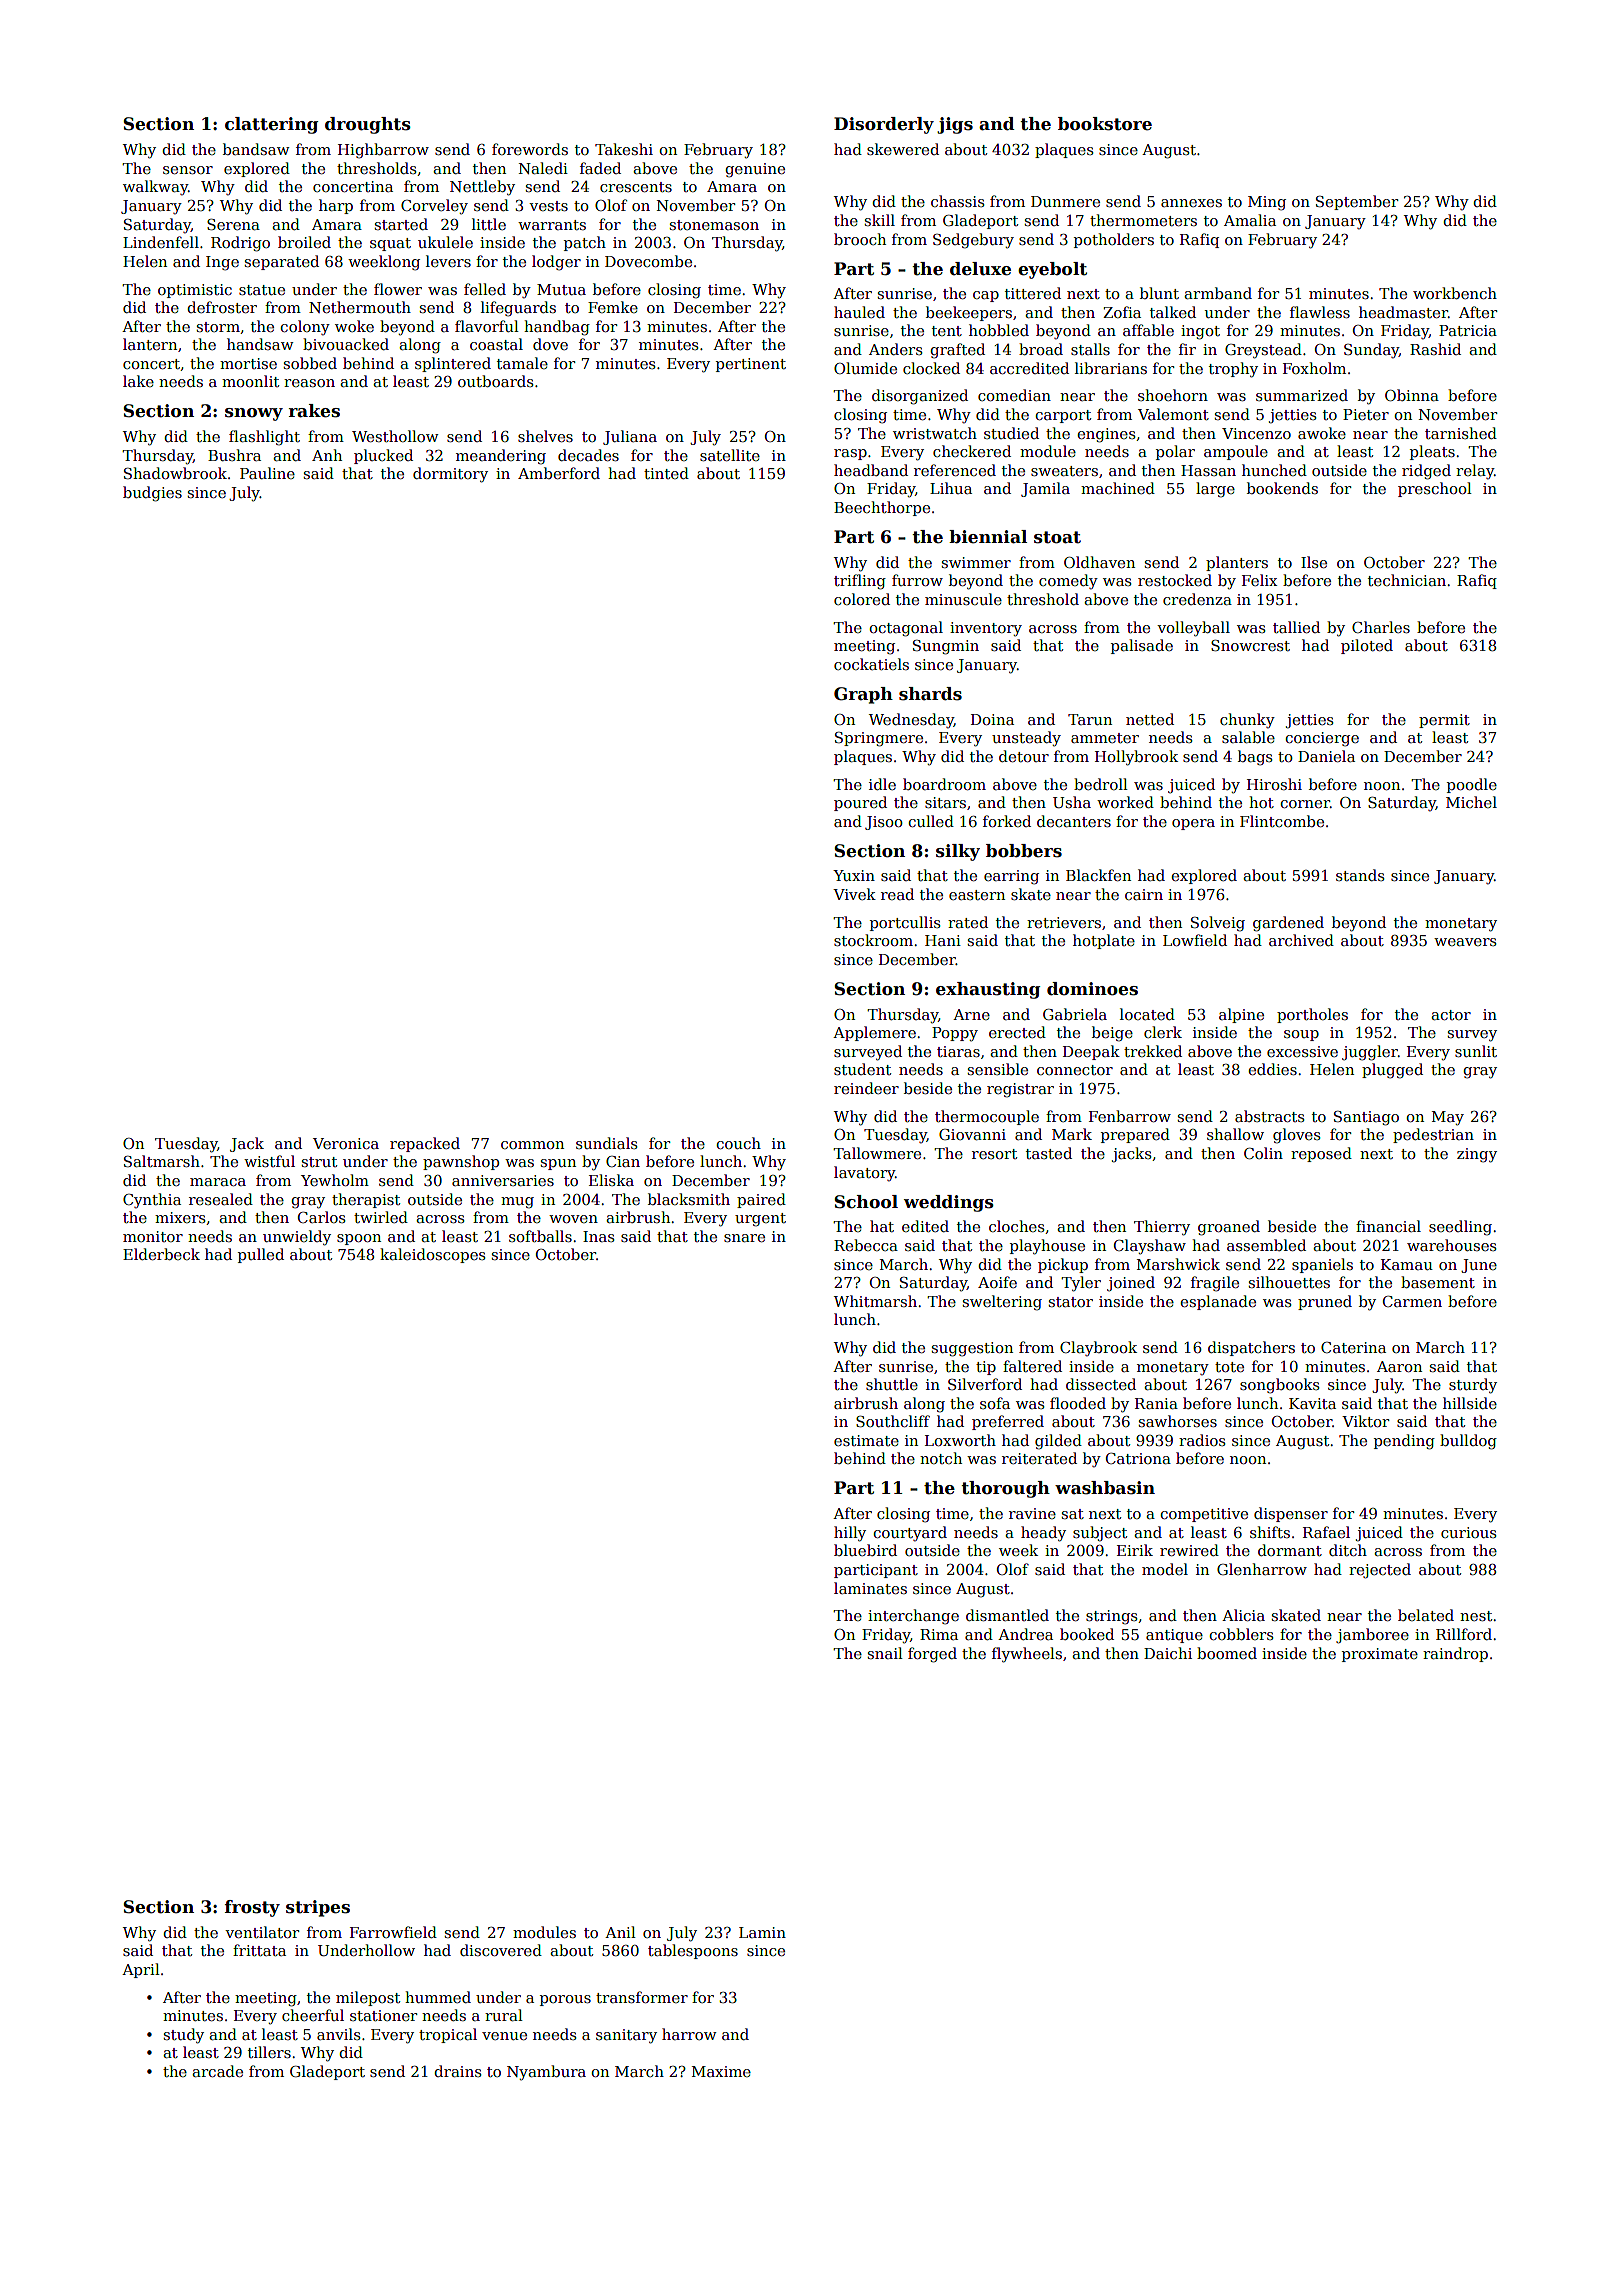 The image size is (1620, 2292). I want to click on Anil, so click(620, 1932).
